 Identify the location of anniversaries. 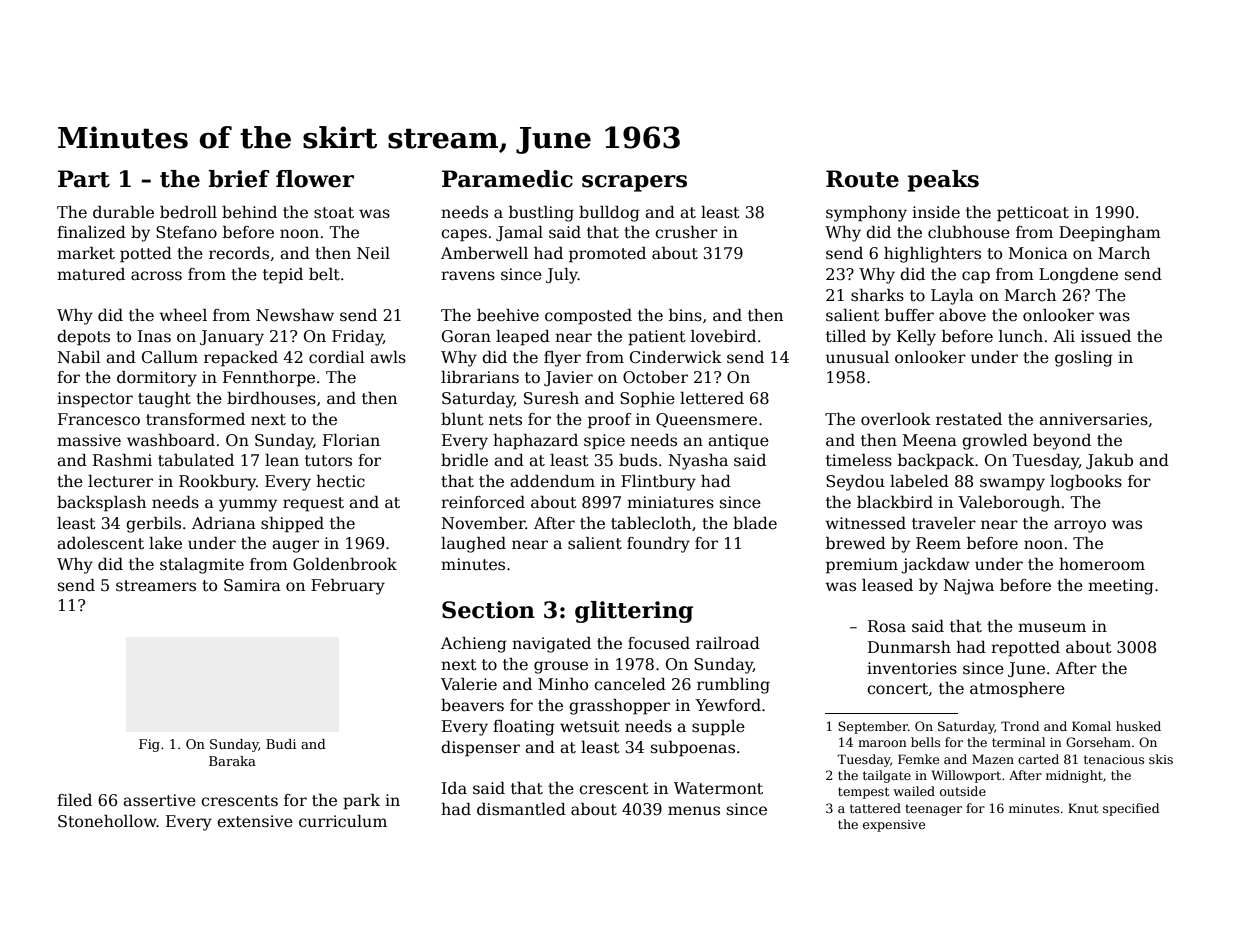
(1093, 419).
